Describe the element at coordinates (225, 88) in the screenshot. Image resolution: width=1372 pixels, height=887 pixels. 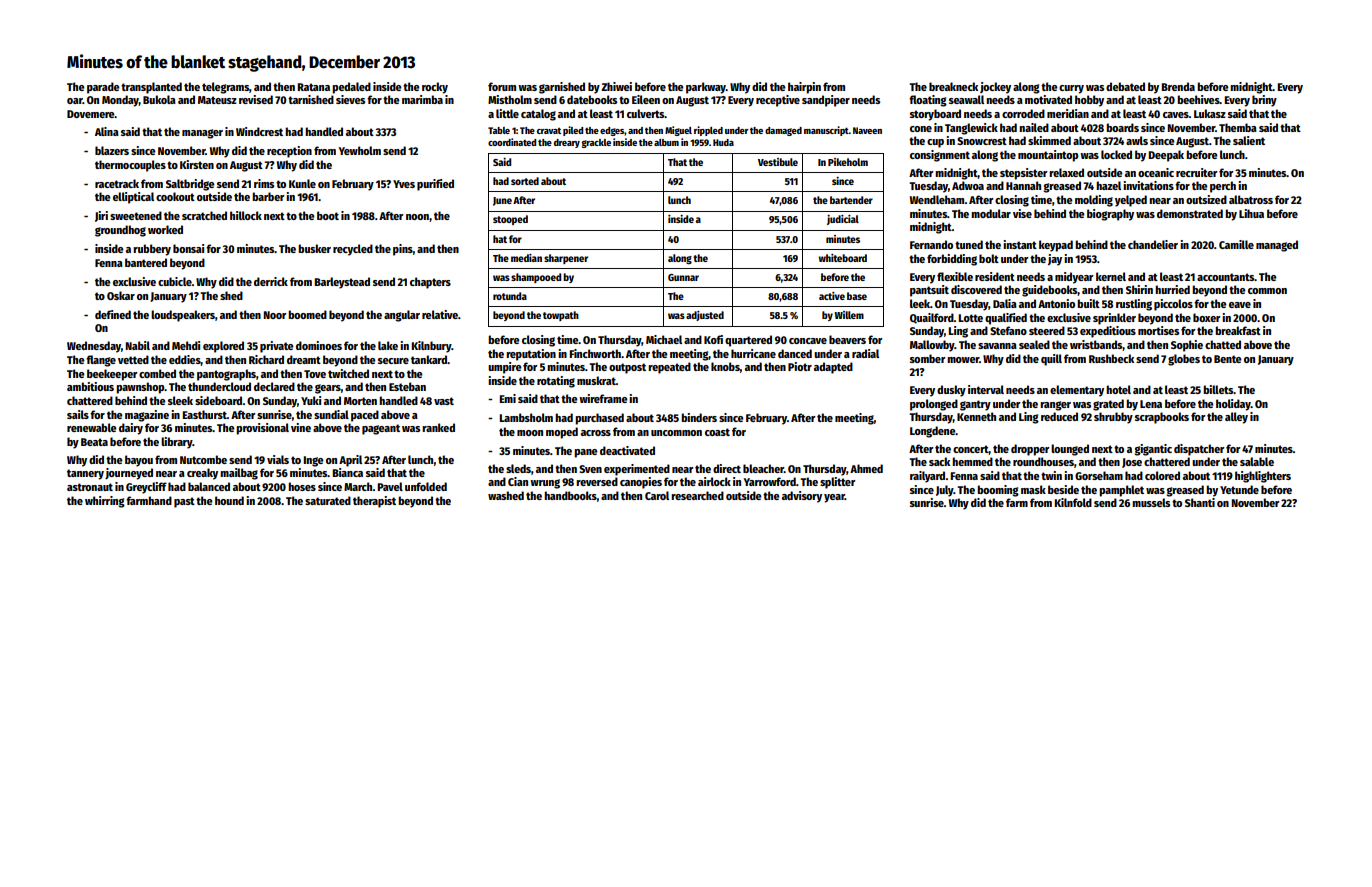
I see `telegrams` at that location.
